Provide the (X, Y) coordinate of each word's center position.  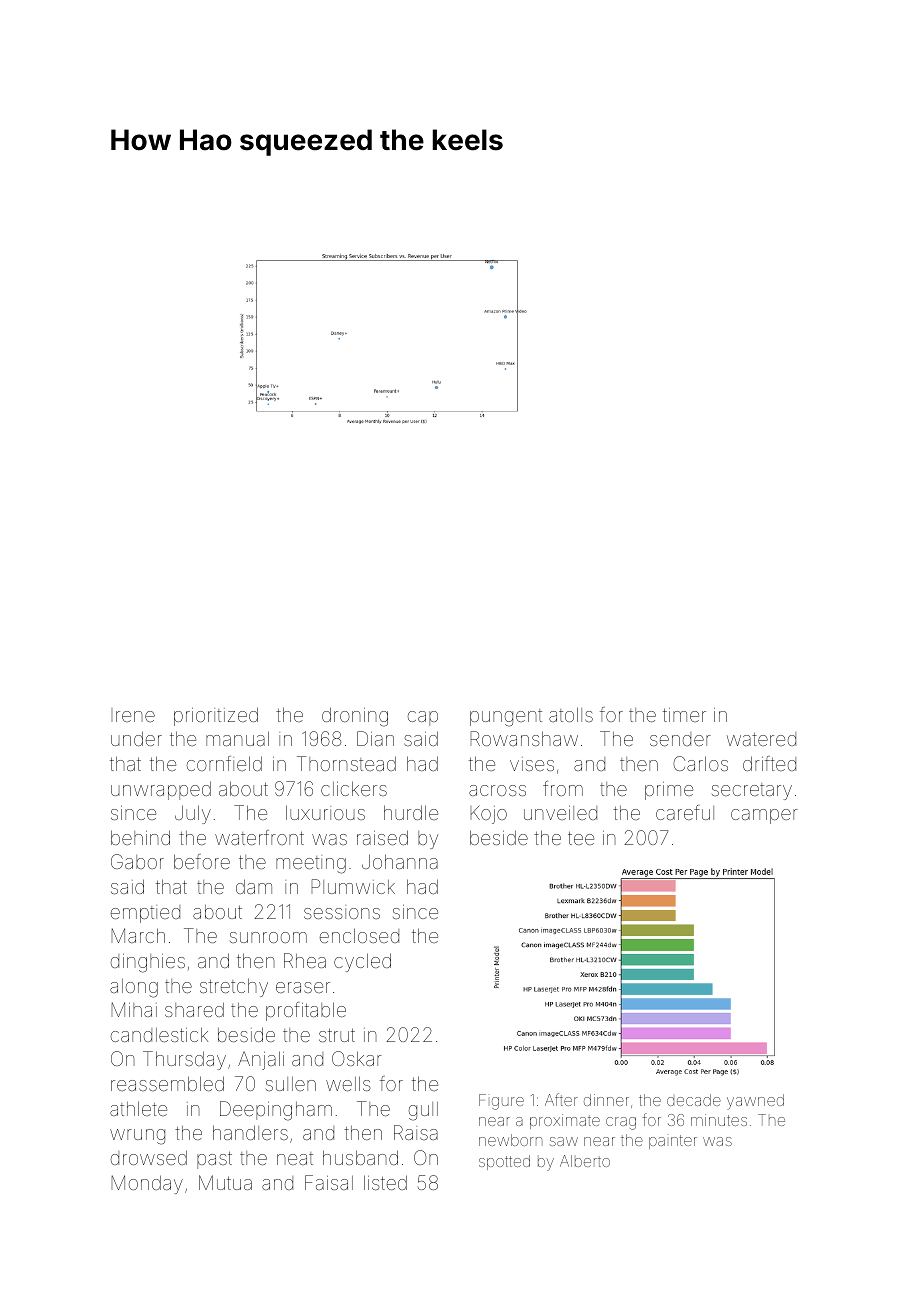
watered (761, 739)
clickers (354, 788)
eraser (303, 987)
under (136, 738)
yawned (755, 1102)
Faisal (329, 1182)
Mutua (225, 1182)
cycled (362, 962)
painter (673, 1142)
